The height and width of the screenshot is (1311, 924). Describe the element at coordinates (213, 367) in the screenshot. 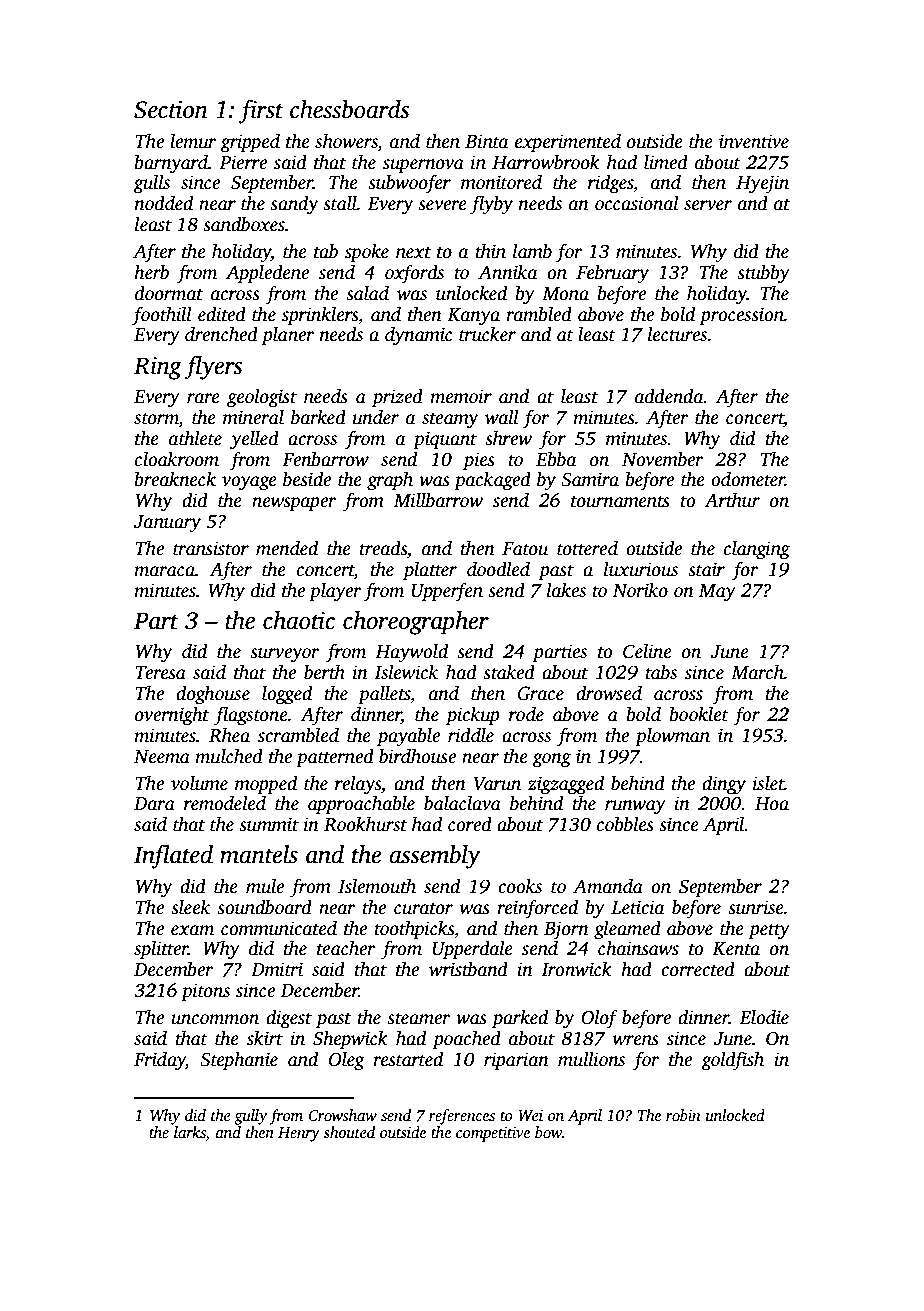

I see `flyers` at that location.
